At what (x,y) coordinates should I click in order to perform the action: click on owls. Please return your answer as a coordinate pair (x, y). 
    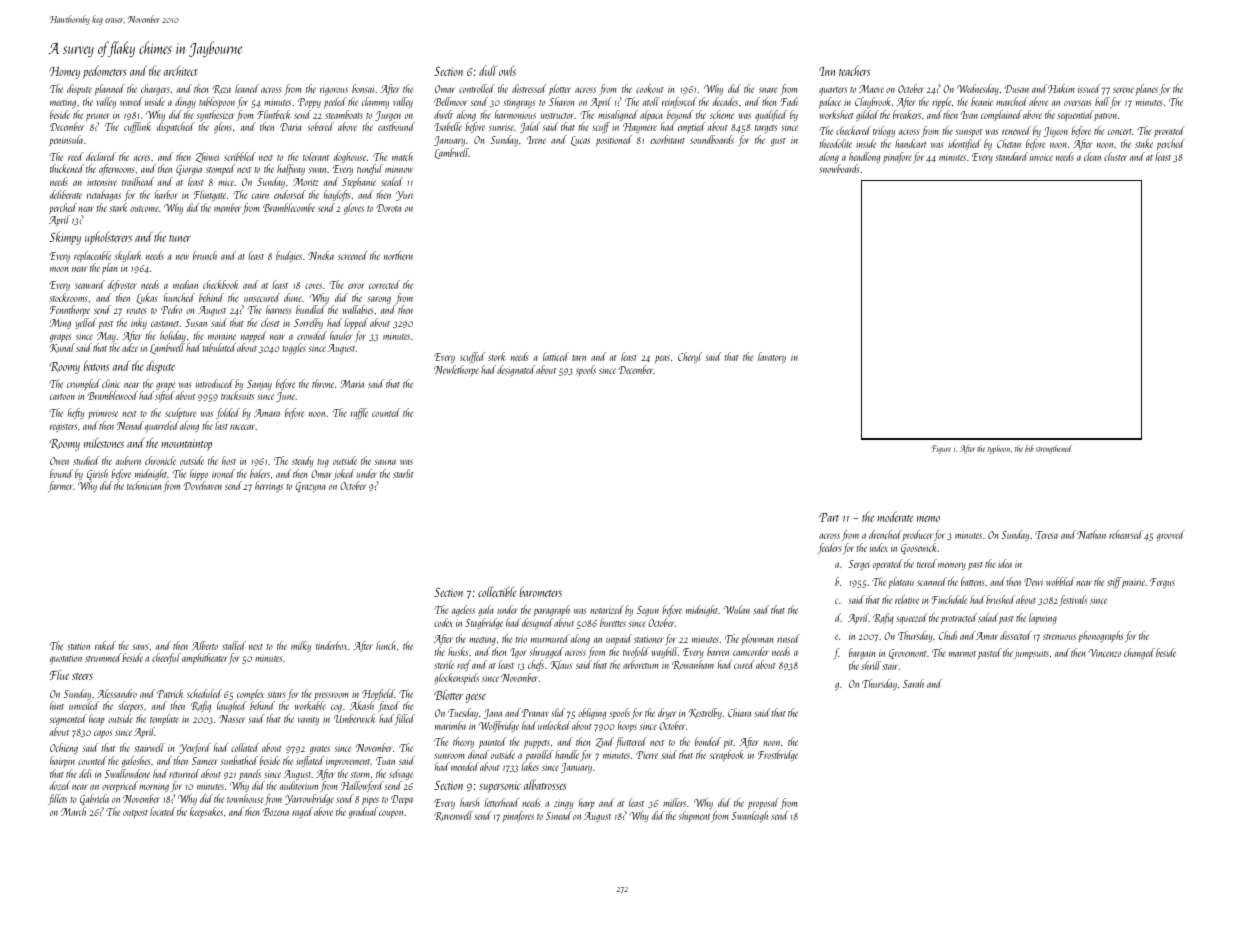
    Looking at the image, I should click on (507, 71).
